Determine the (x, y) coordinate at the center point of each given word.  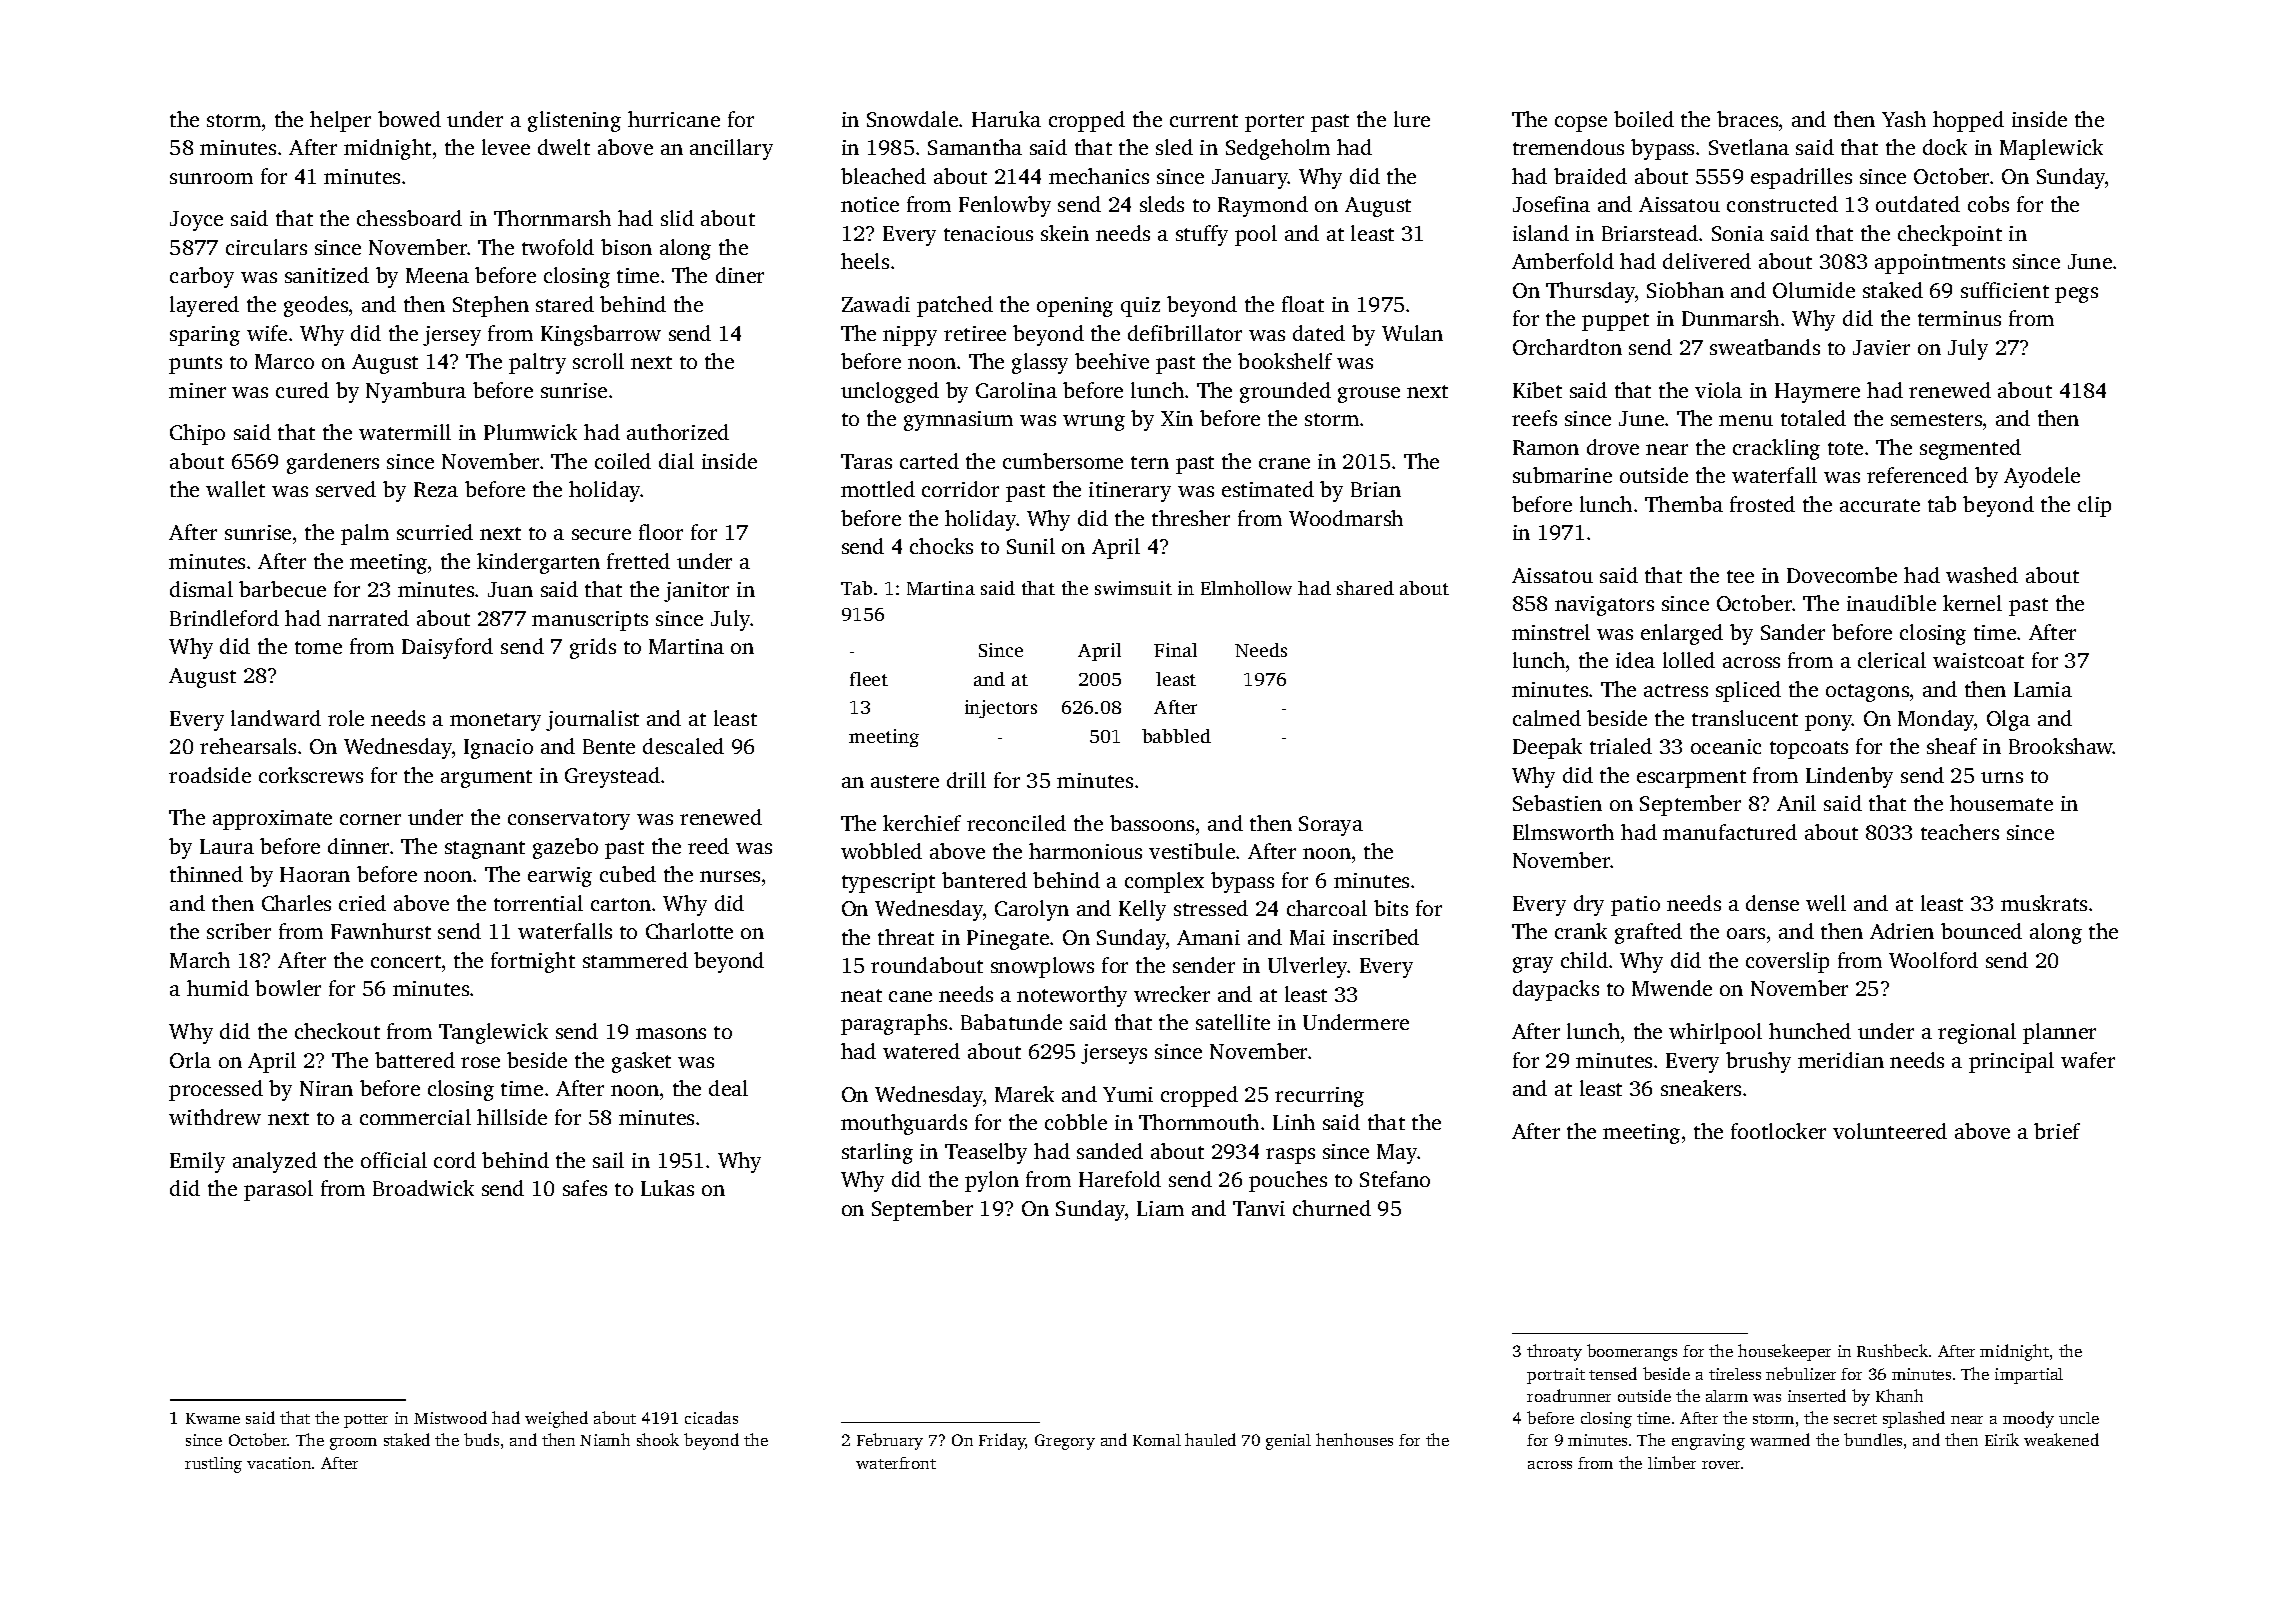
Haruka (1006, 119)
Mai (1307, 937)
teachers (1960, 832)
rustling (213, 1465)
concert (406, 961)
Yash (1904, 119)
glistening (574, 121)
